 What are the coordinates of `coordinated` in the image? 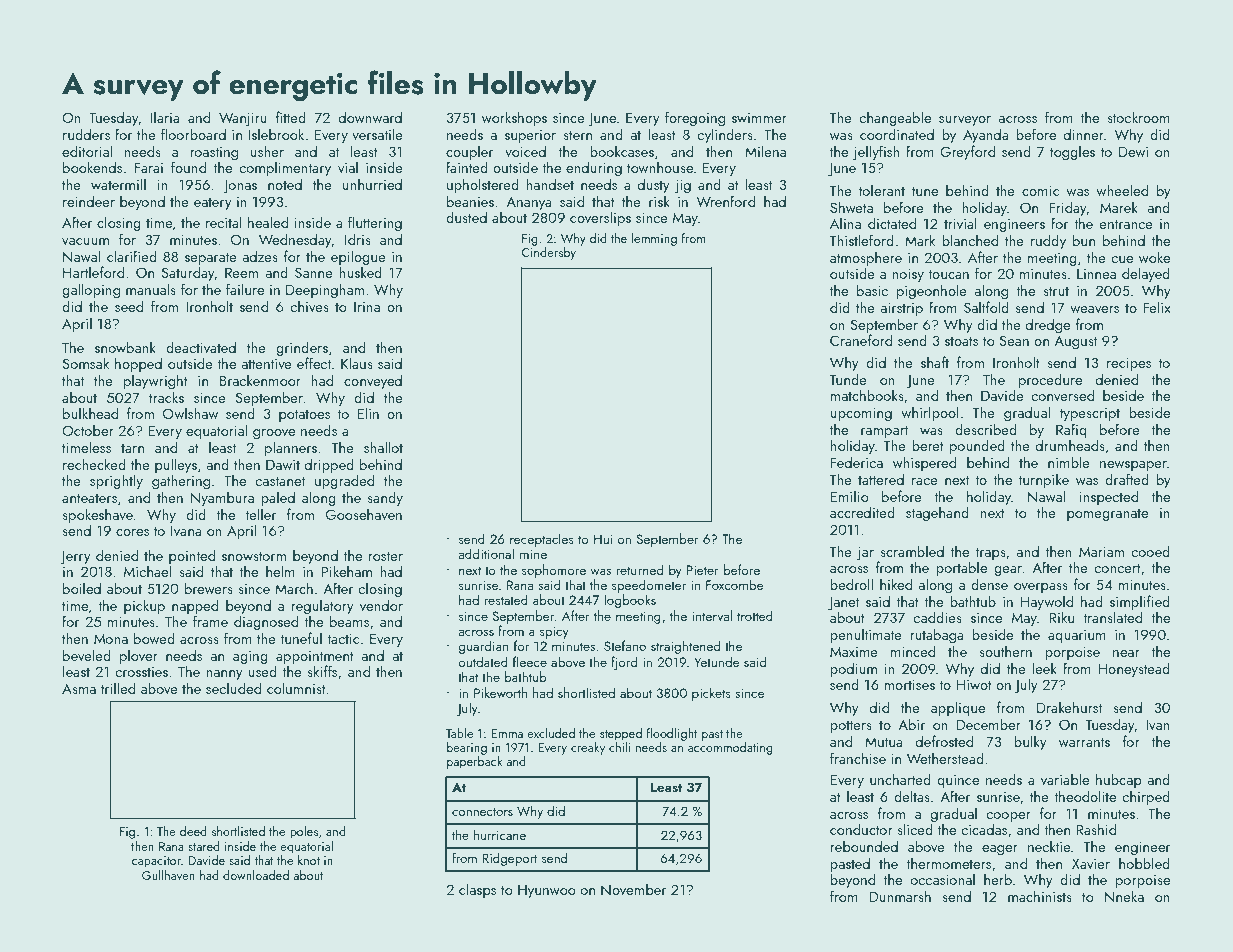 It's located at (897, 134).
